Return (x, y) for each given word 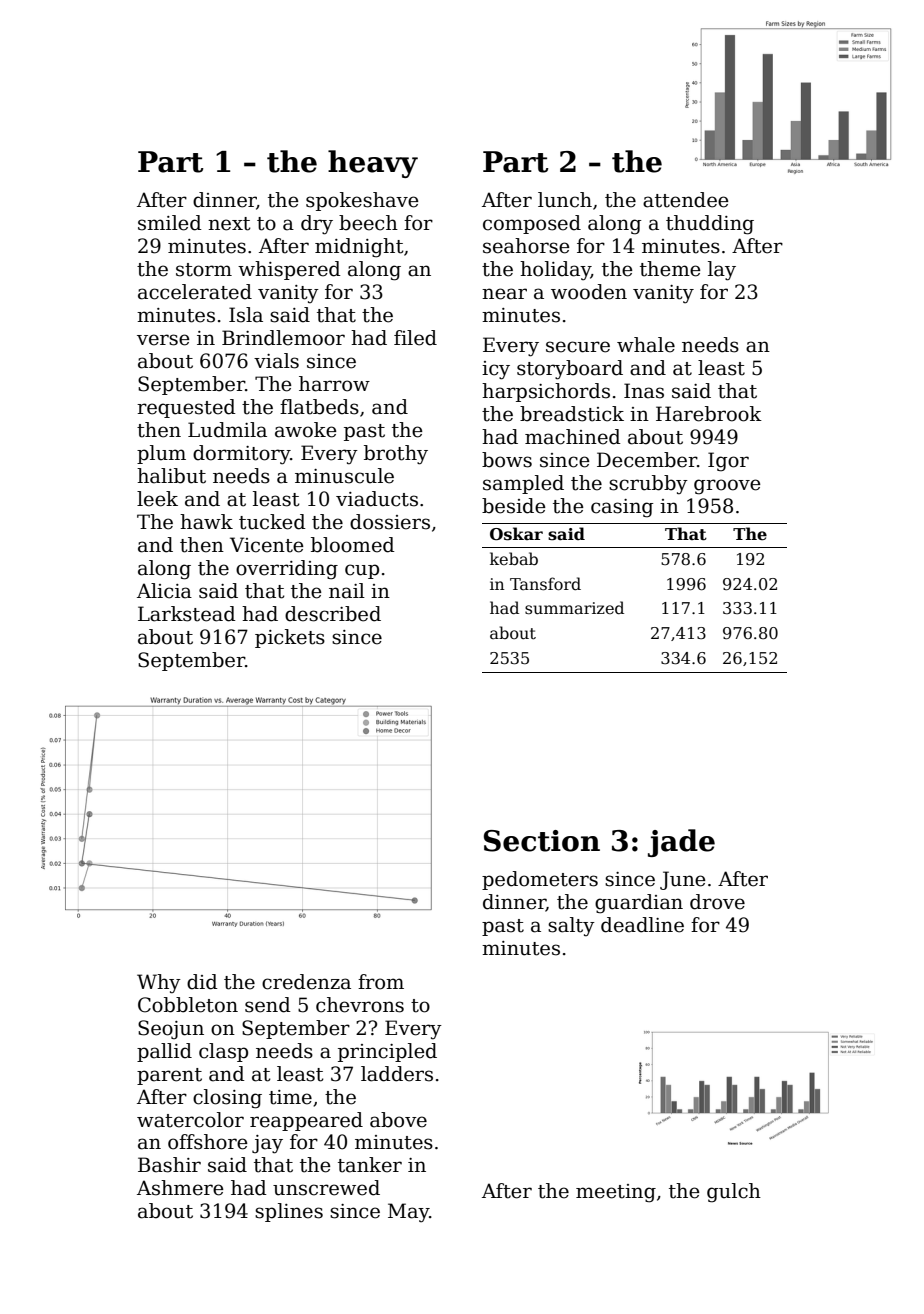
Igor (728, 462)
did (202, 982)
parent (169, 1076)
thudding (710, 225)
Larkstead (187, 614)
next (229, 224)
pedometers (540, 880)
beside (514, 506)
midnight (359, 248)
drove (717, 902)
